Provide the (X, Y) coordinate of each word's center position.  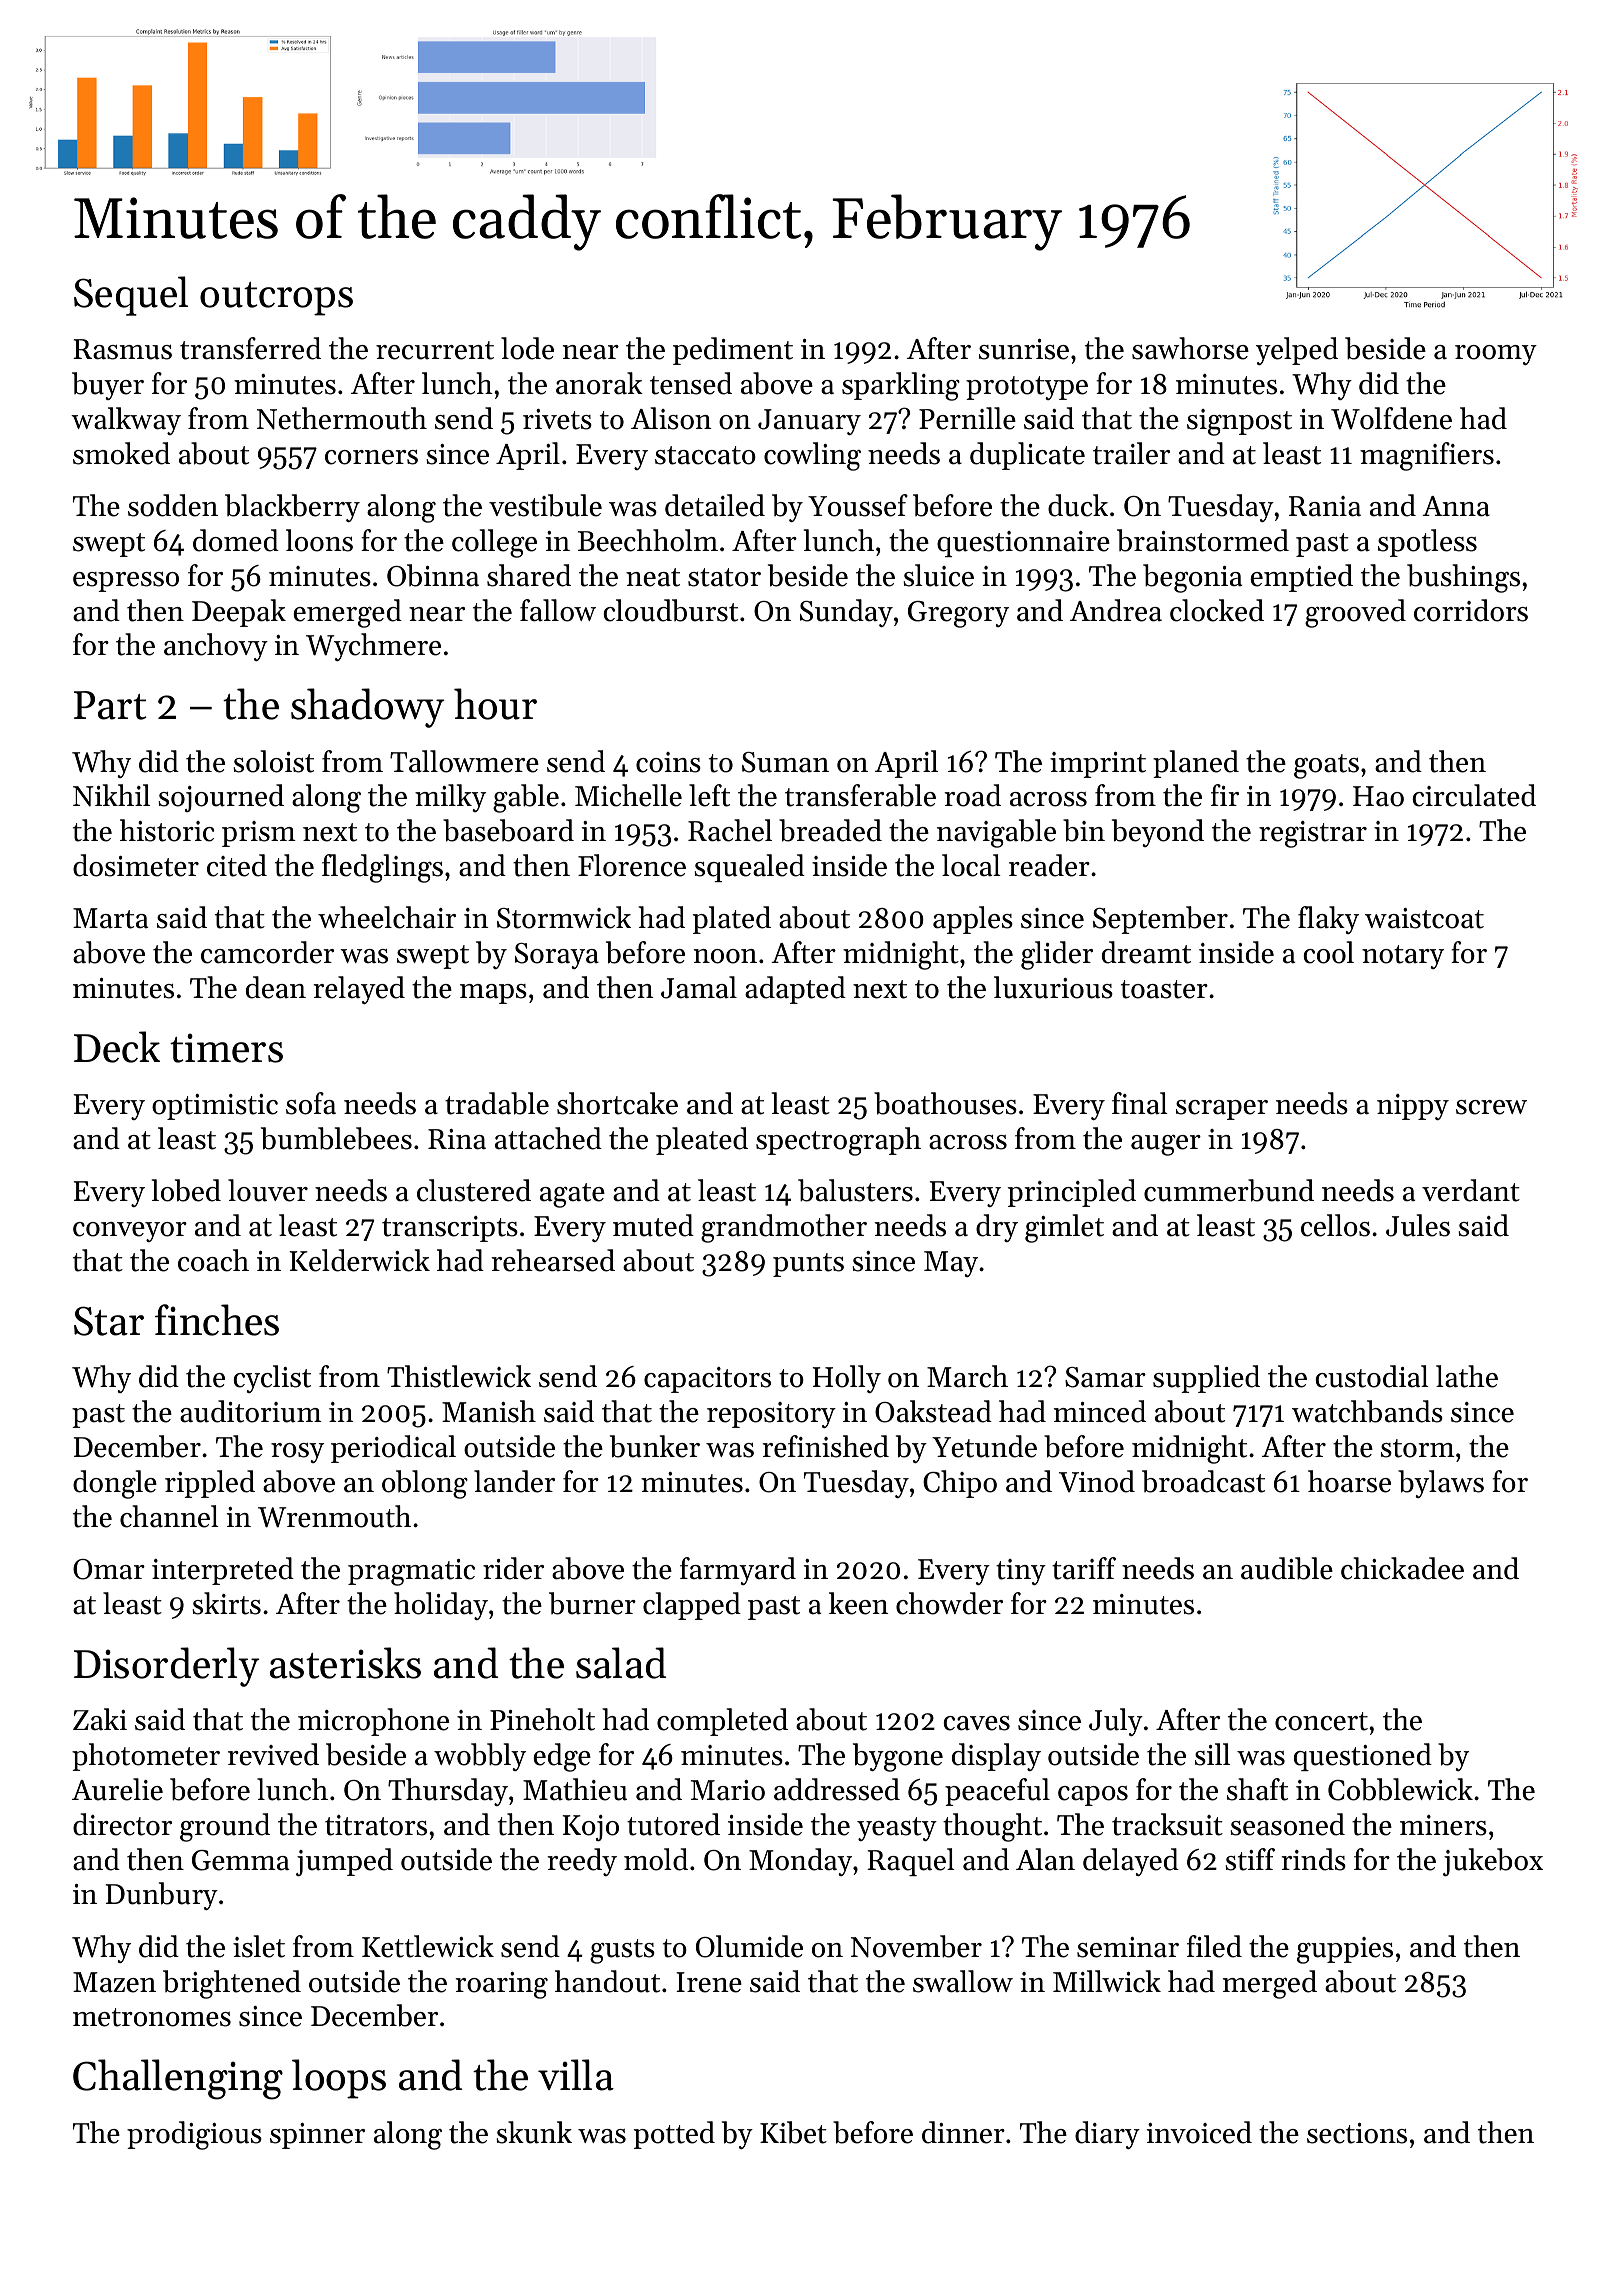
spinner (317, 2136)
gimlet (1064, 1228)
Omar (109, 1569)
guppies (1345, 1950)
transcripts (450, 1229)
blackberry (292, 508)
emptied (1301, 578)
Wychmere (373, 647)
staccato (705, 455)
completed (722, 1722)
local (971, 865)
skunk (534, 2132)
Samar (1105, 1377)
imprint (1098, 765)
